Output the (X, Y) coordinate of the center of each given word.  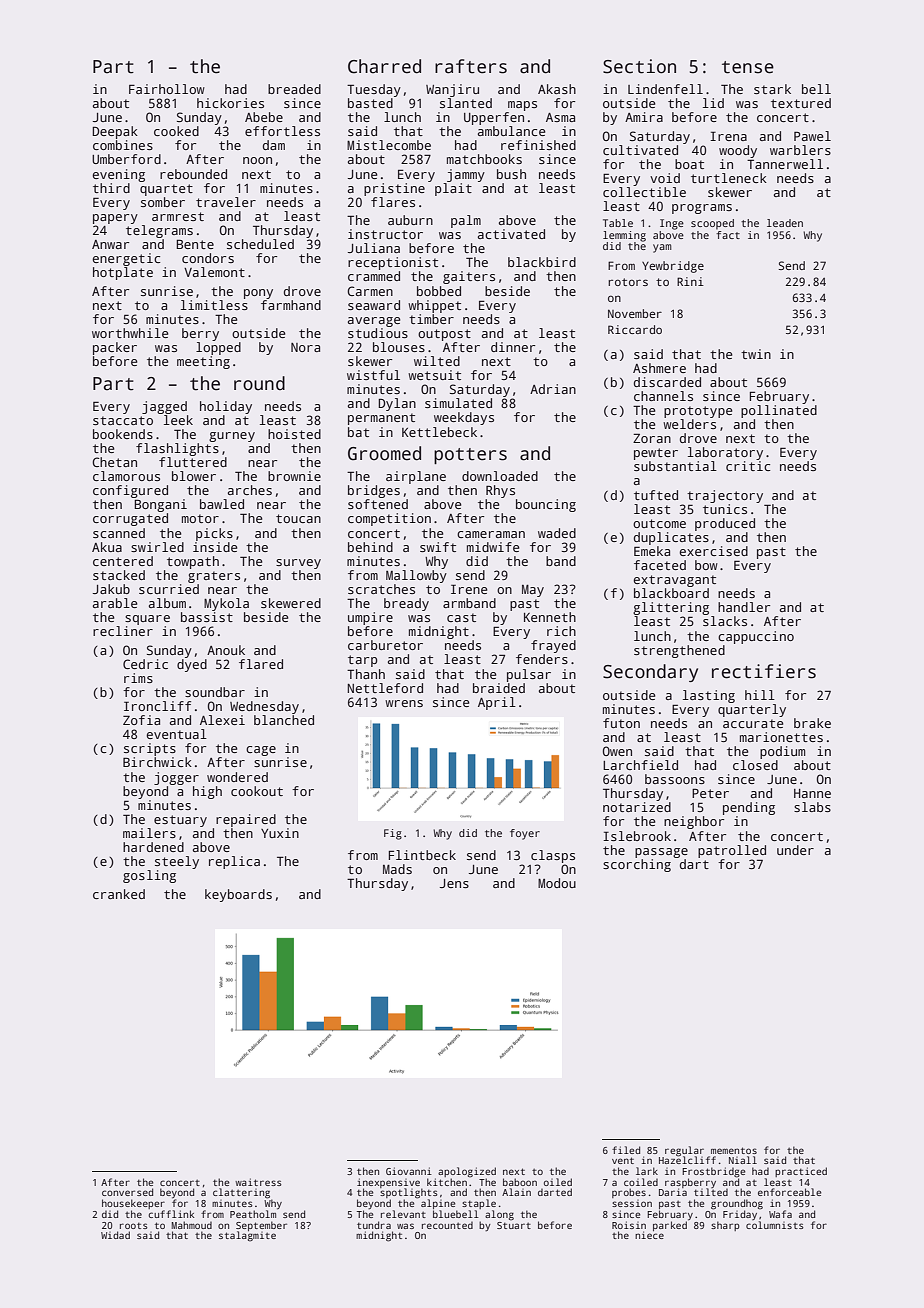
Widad (115, 1235)
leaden (785, 223)
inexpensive (389, 1183)
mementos (734, 1150)
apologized (467, 1172)
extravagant (674, 581)
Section (639, 66)
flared (261, 664)
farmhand (291, 305)
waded (557, 533)
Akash (557, 89)
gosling (149, 876)
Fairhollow (167, 89)
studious (378, 333)
